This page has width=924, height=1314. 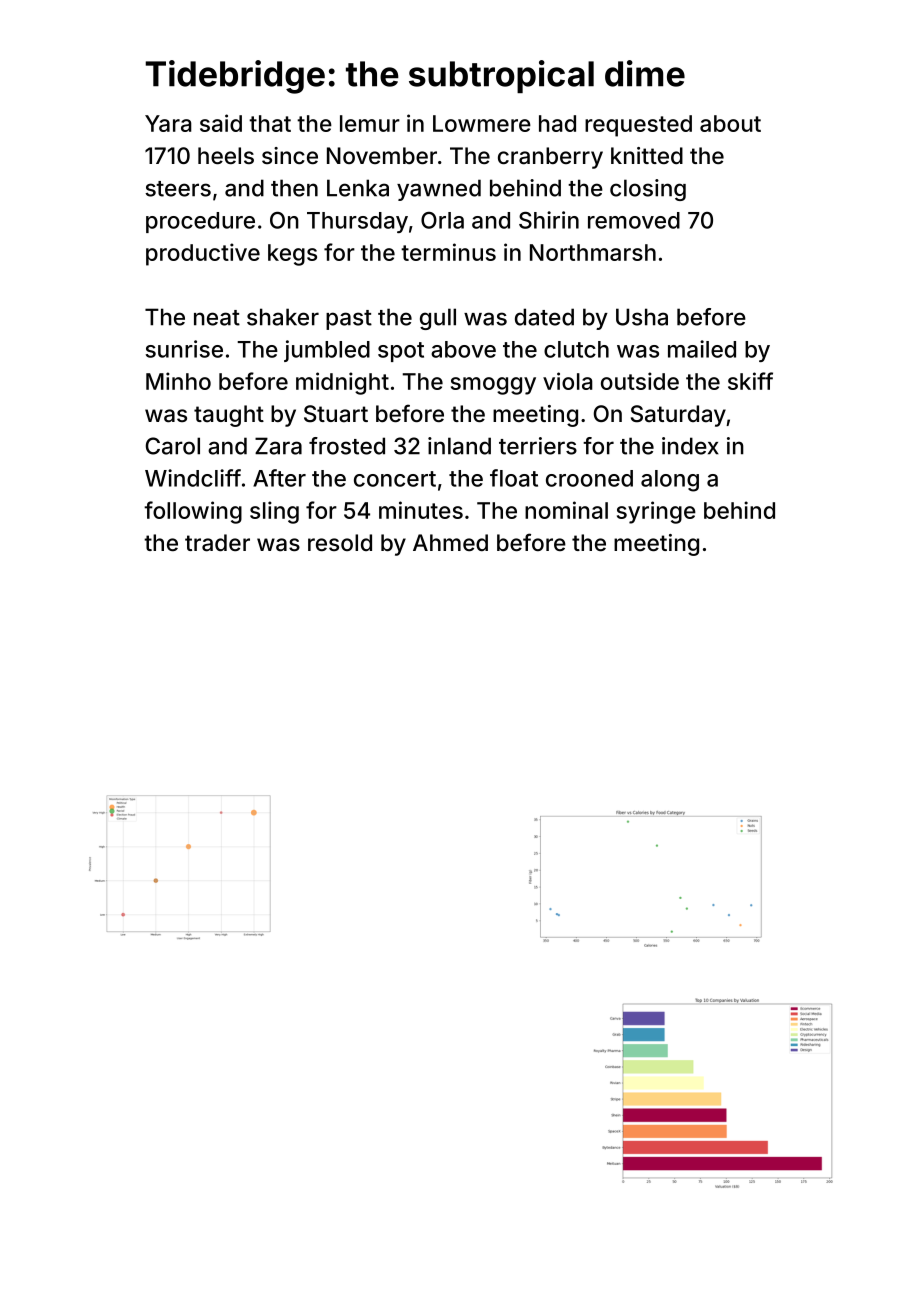 What do you see at coordinates (395, 479) in the page?
I see `concert` at bounding box center [395, 479].
